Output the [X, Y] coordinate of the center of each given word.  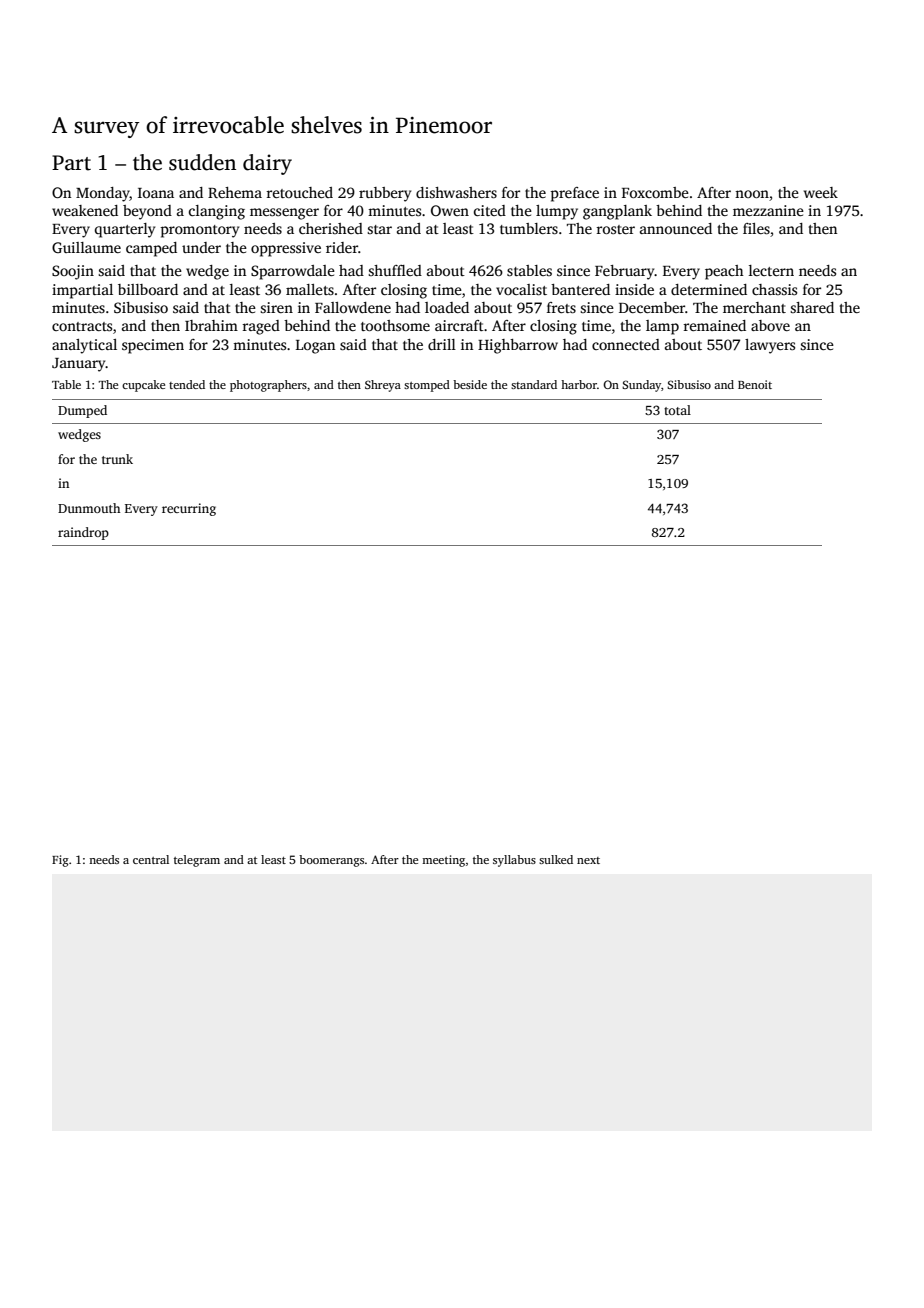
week [821, 192]
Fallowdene [353, 307]
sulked [556, 859]
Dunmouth [89, 508]
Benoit [755, 384]
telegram [197, 861]
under [201, 247]
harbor [579, 384]
